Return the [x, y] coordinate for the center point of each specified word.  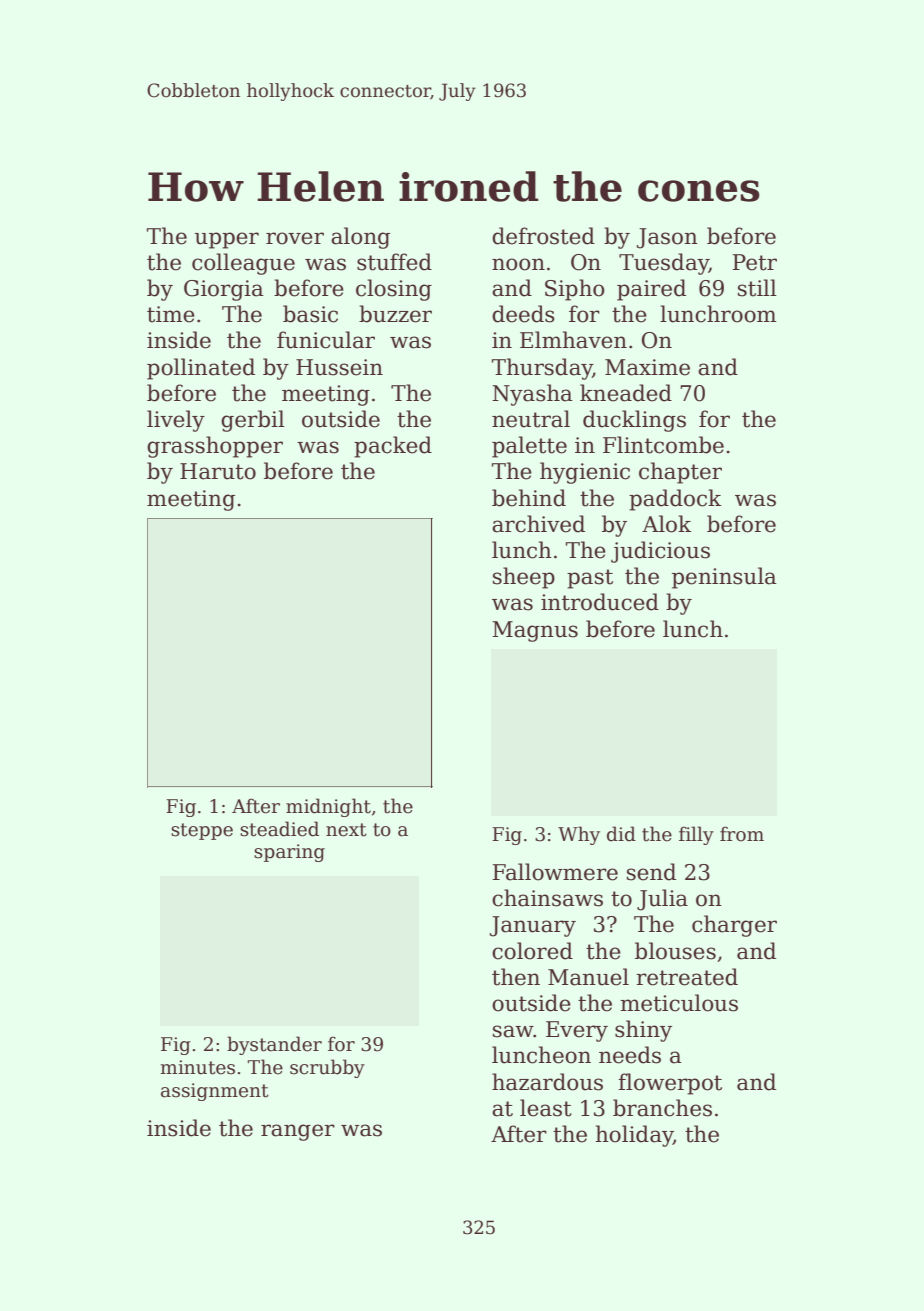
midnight [328, 807]
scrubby [327, 1068]
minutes [197, 1067]
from [742, 834]
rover [295, 238]
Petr [755, 262]
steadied [279, 829]
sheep [524, 578]
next [346, 830]
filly [696, 835]
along [360, 238]
